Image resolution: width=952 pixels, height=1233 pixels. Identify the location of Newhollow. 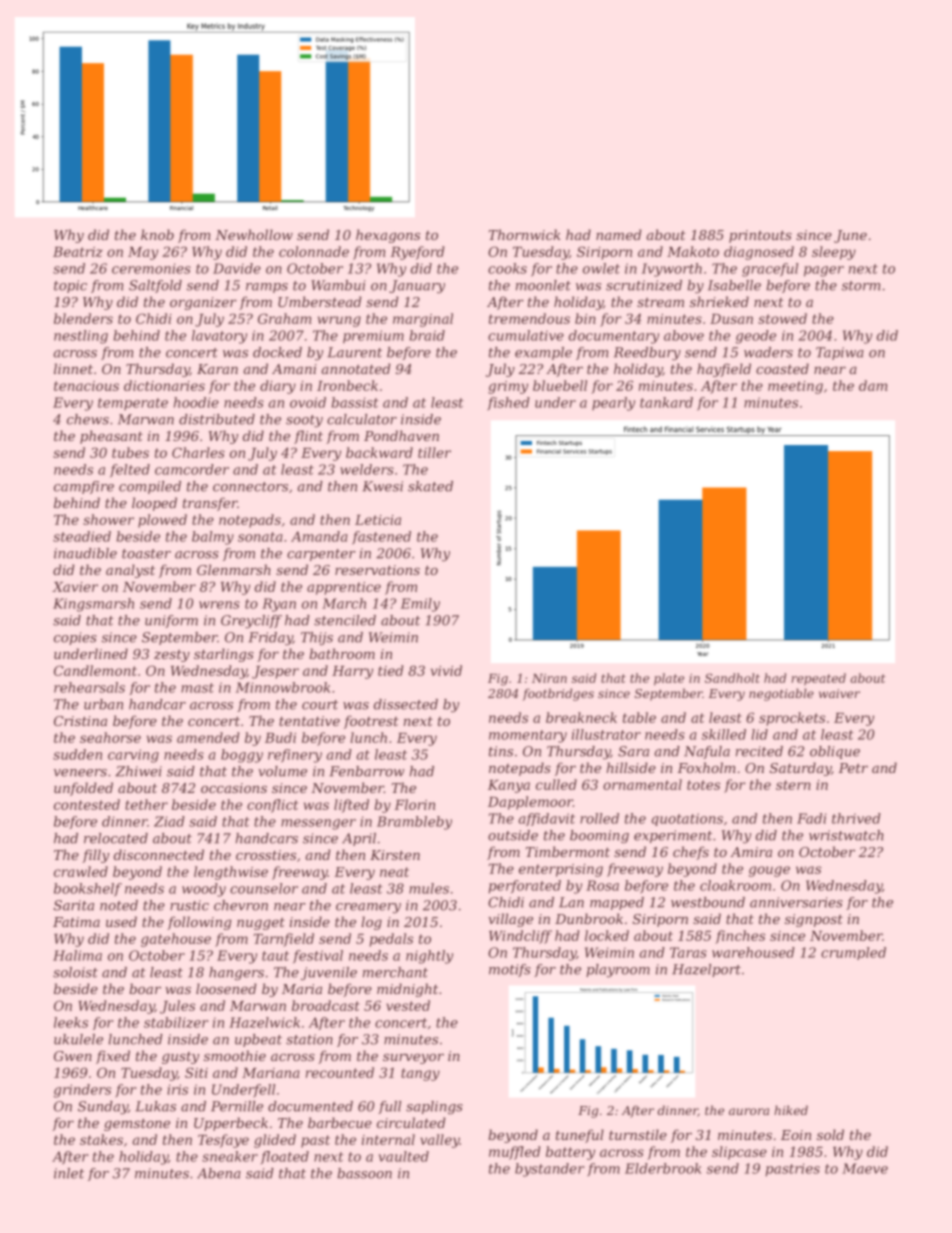
(254, 234).
